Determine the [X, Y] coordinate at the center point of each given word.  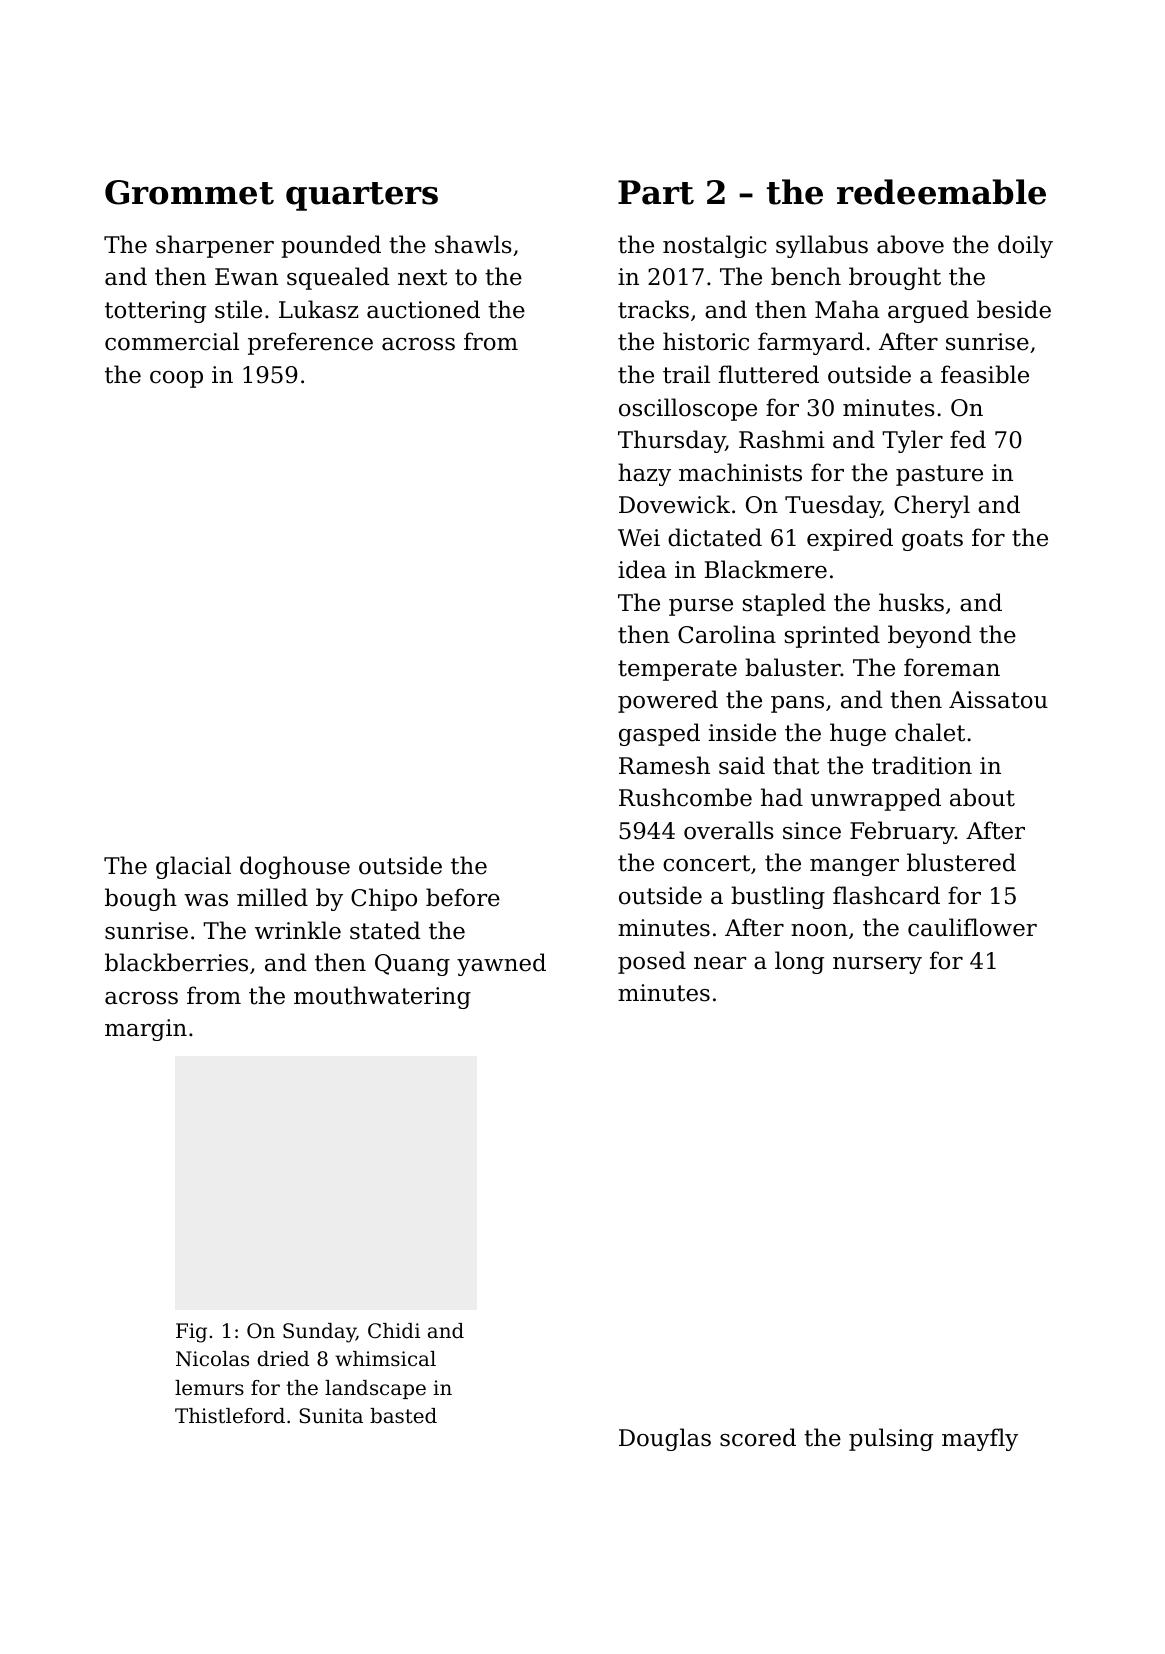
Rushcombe [685, 797]
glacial [193, 867]
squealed [338, 278]
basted [403, 1416]
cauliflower [972, 927]
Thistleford [230, 1416]
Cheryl [932, 506]
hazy [644, 474]
